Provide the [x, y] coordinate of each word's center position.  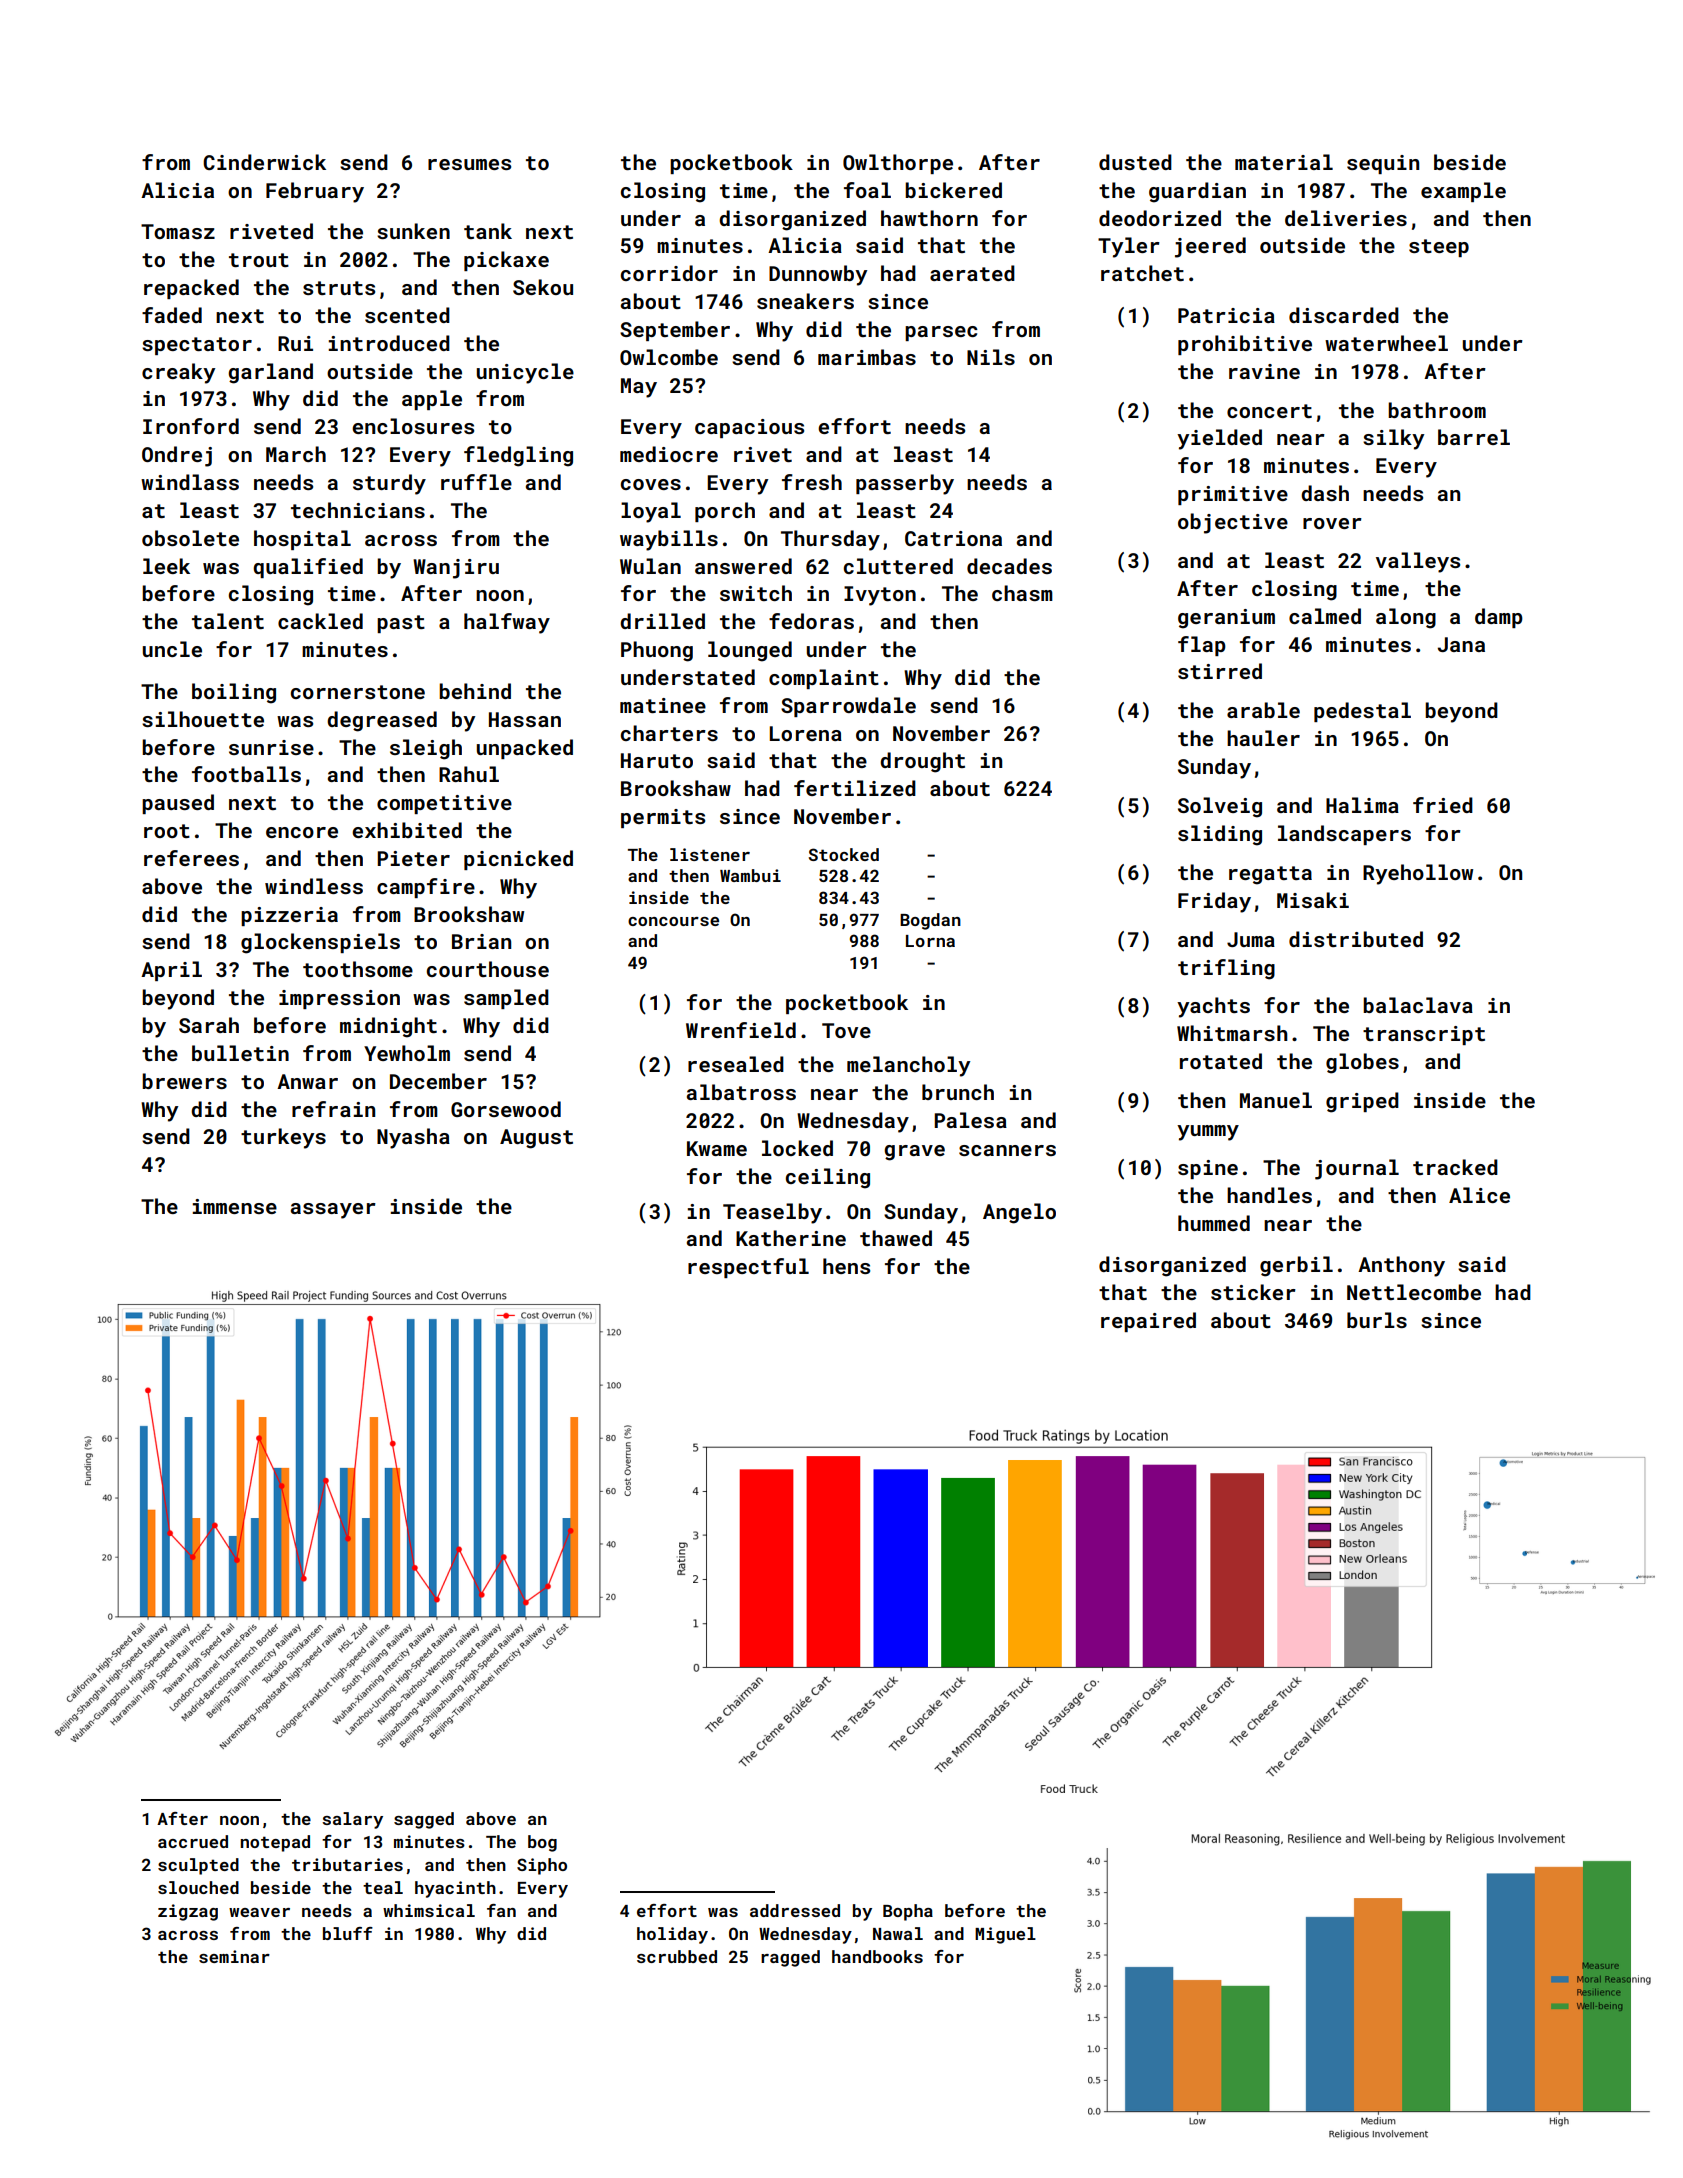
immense [235, 1206]
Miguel [1005, 1935]
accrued [193, 1841]
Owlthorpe [898, 164]
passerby [905, 484]
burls [1377, 1320]
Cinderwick [264, 162]
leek [166, 566]
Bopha [908, 1912]
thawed [896, 1238]
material [1284, 162]
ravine [1264, 371]
